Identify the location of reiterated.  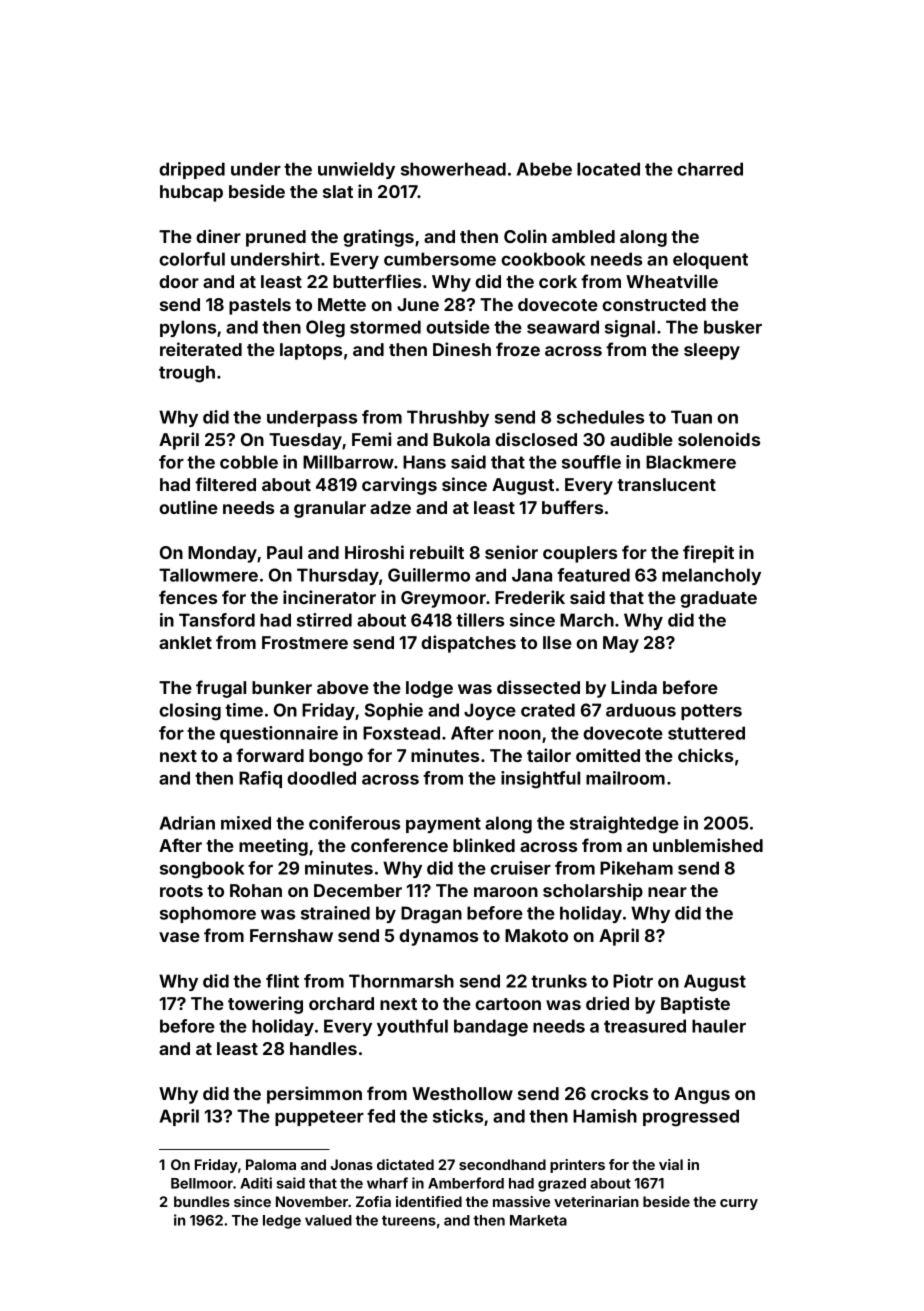
(201, 349).
